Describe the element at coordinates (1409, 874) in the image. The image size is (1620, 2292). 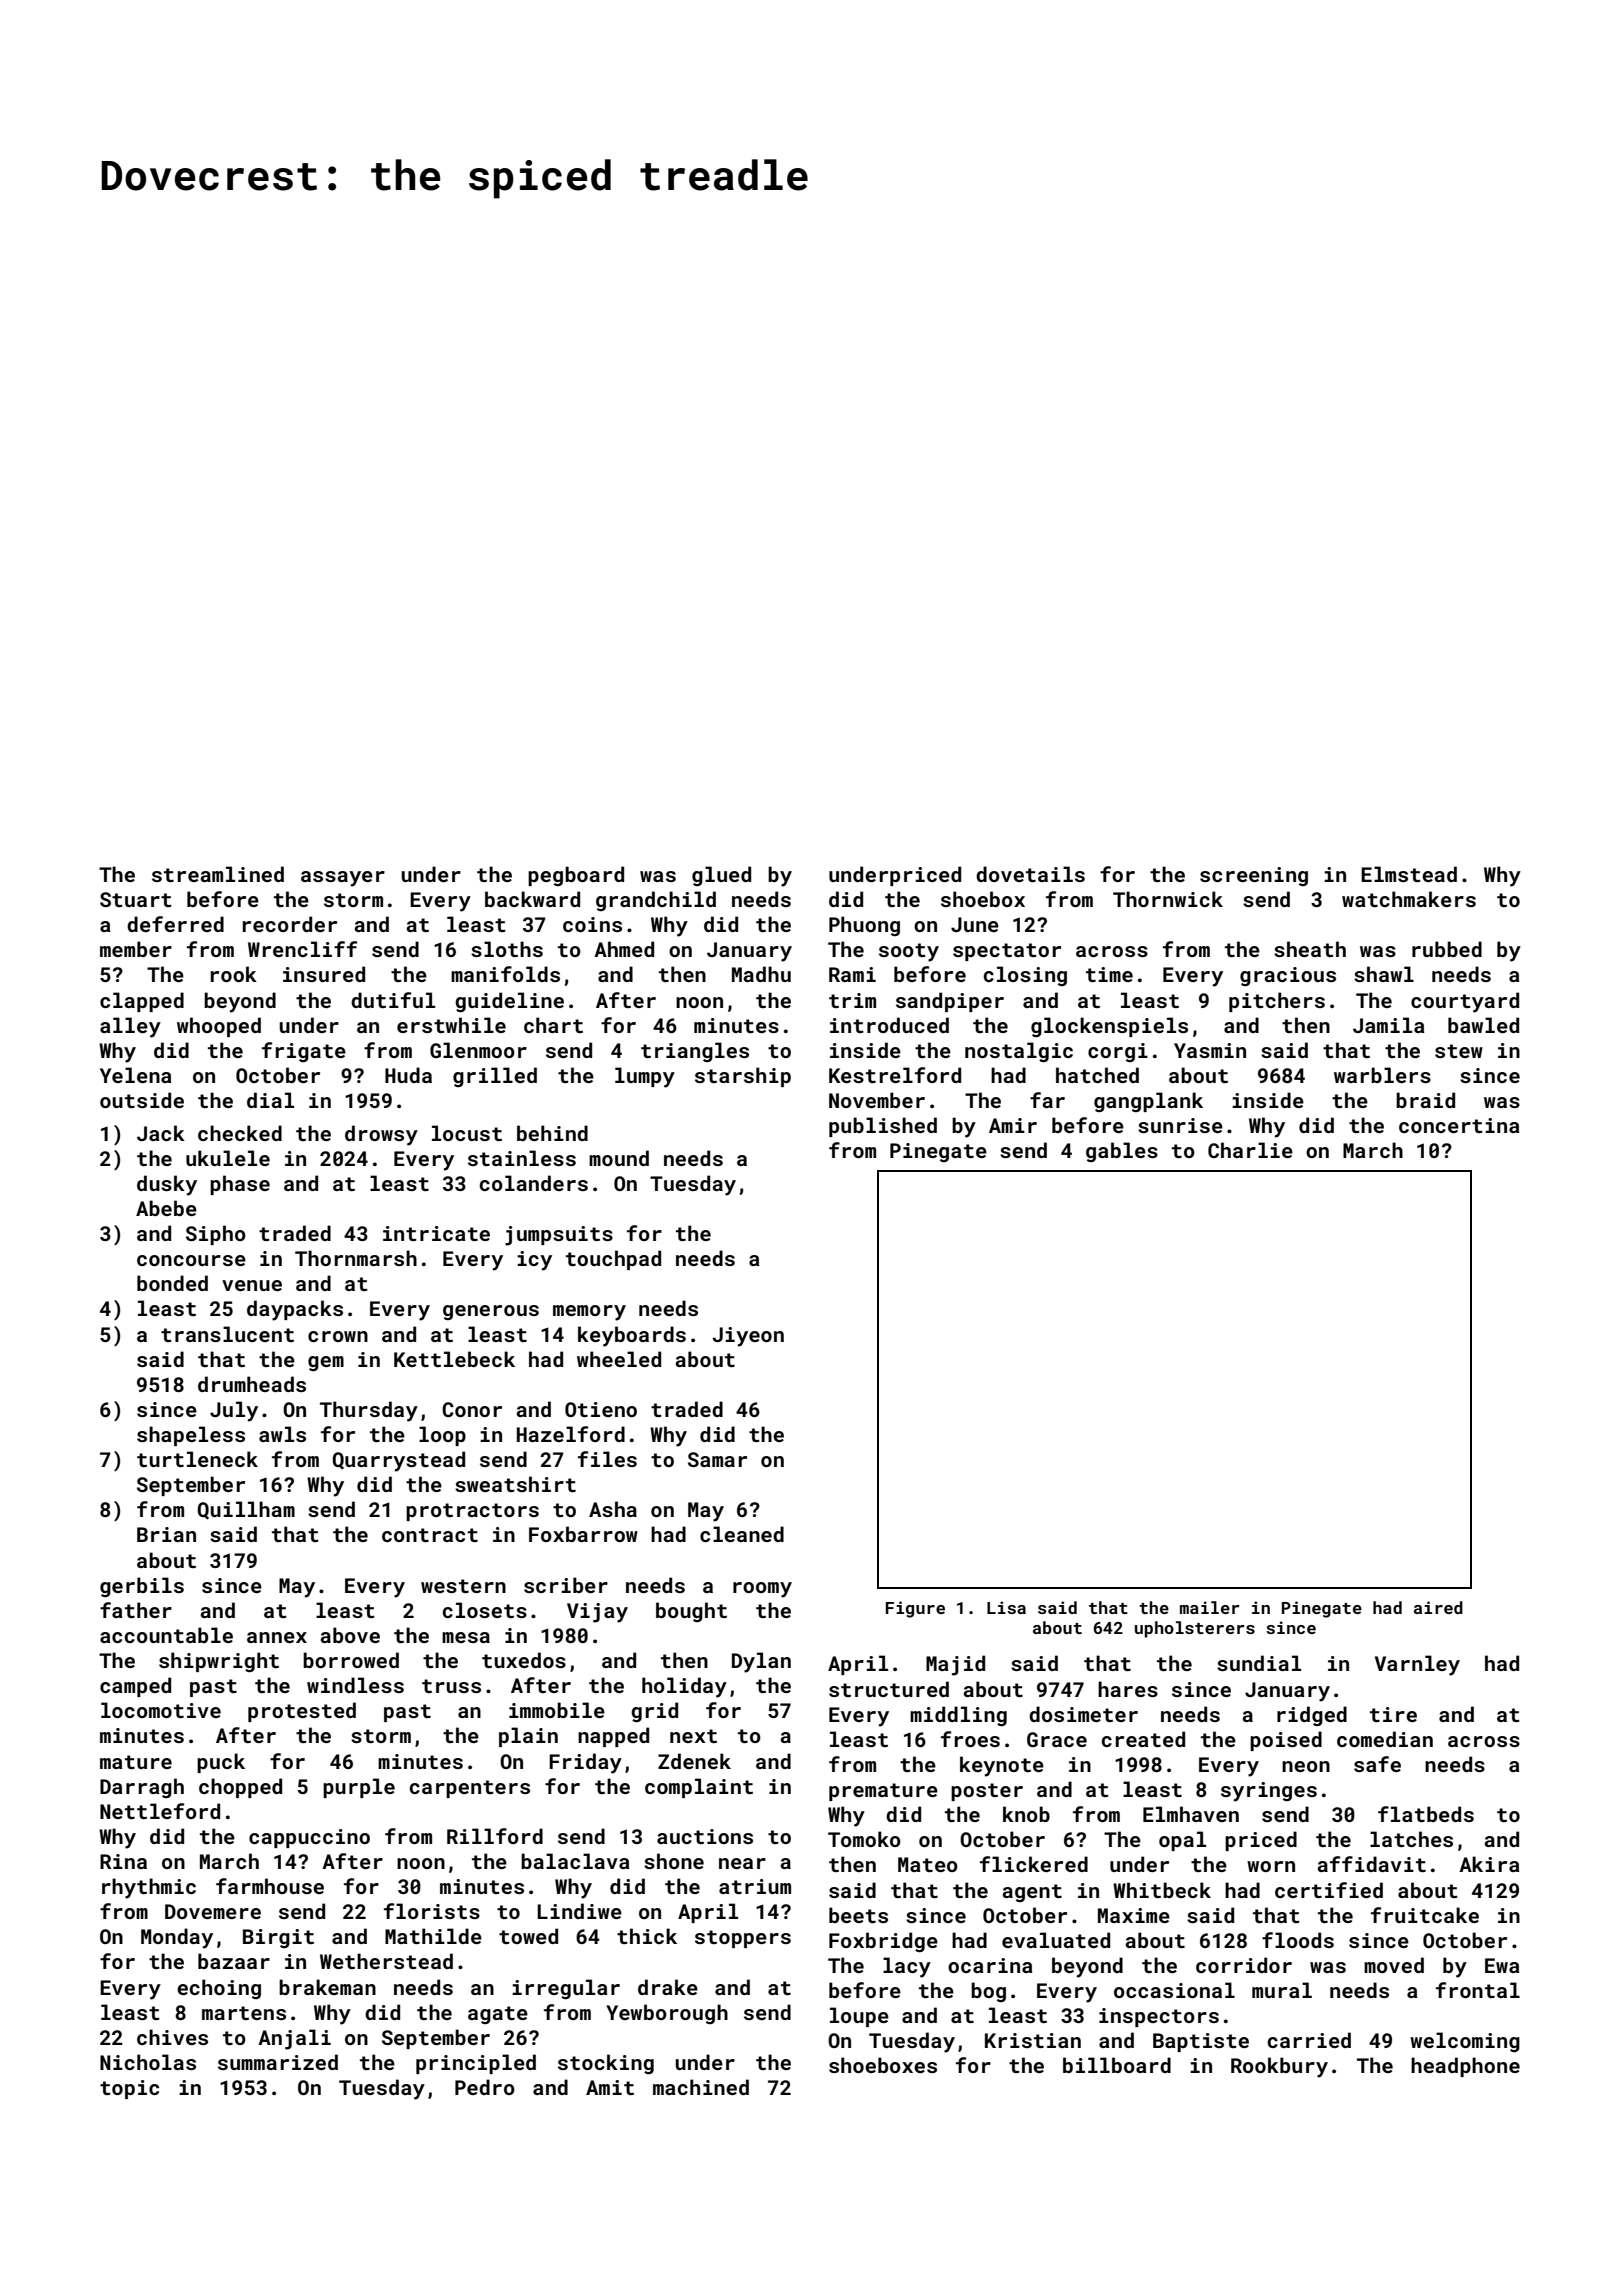
I see `Elmstead` at that location.
